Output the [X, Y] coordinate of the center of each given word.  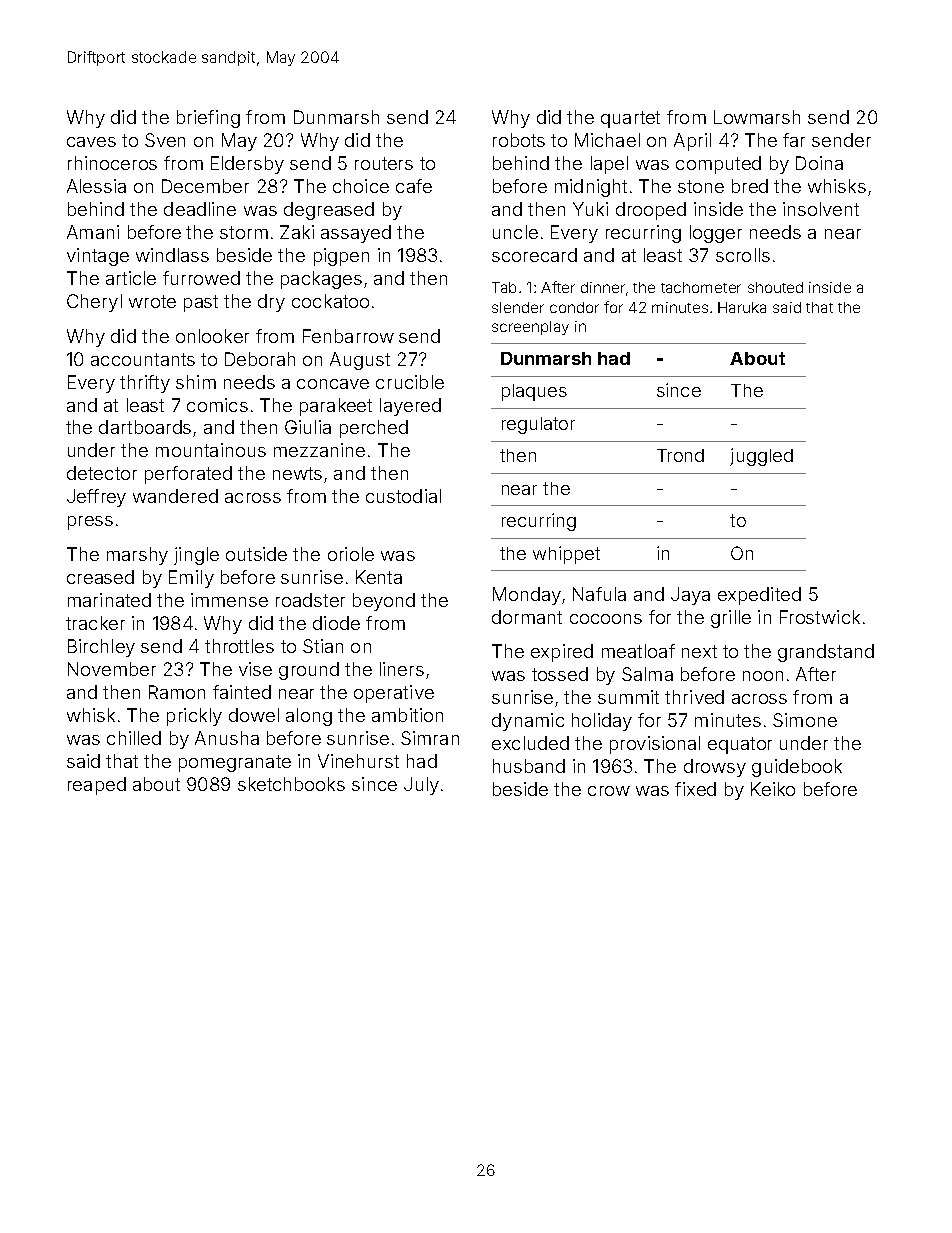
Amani [93, 232]
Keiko [773, 789]
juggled [761, 457]
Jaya [690, 596]
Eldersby [247, 165]
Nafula [599, 594]
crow [609, 791]
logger [716, 234]
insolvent [821, 209]
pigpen [341, 257]
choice [361, 186]
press [90, 523]
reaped [97, 786]
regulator [538, 425]
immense [229, 600]
